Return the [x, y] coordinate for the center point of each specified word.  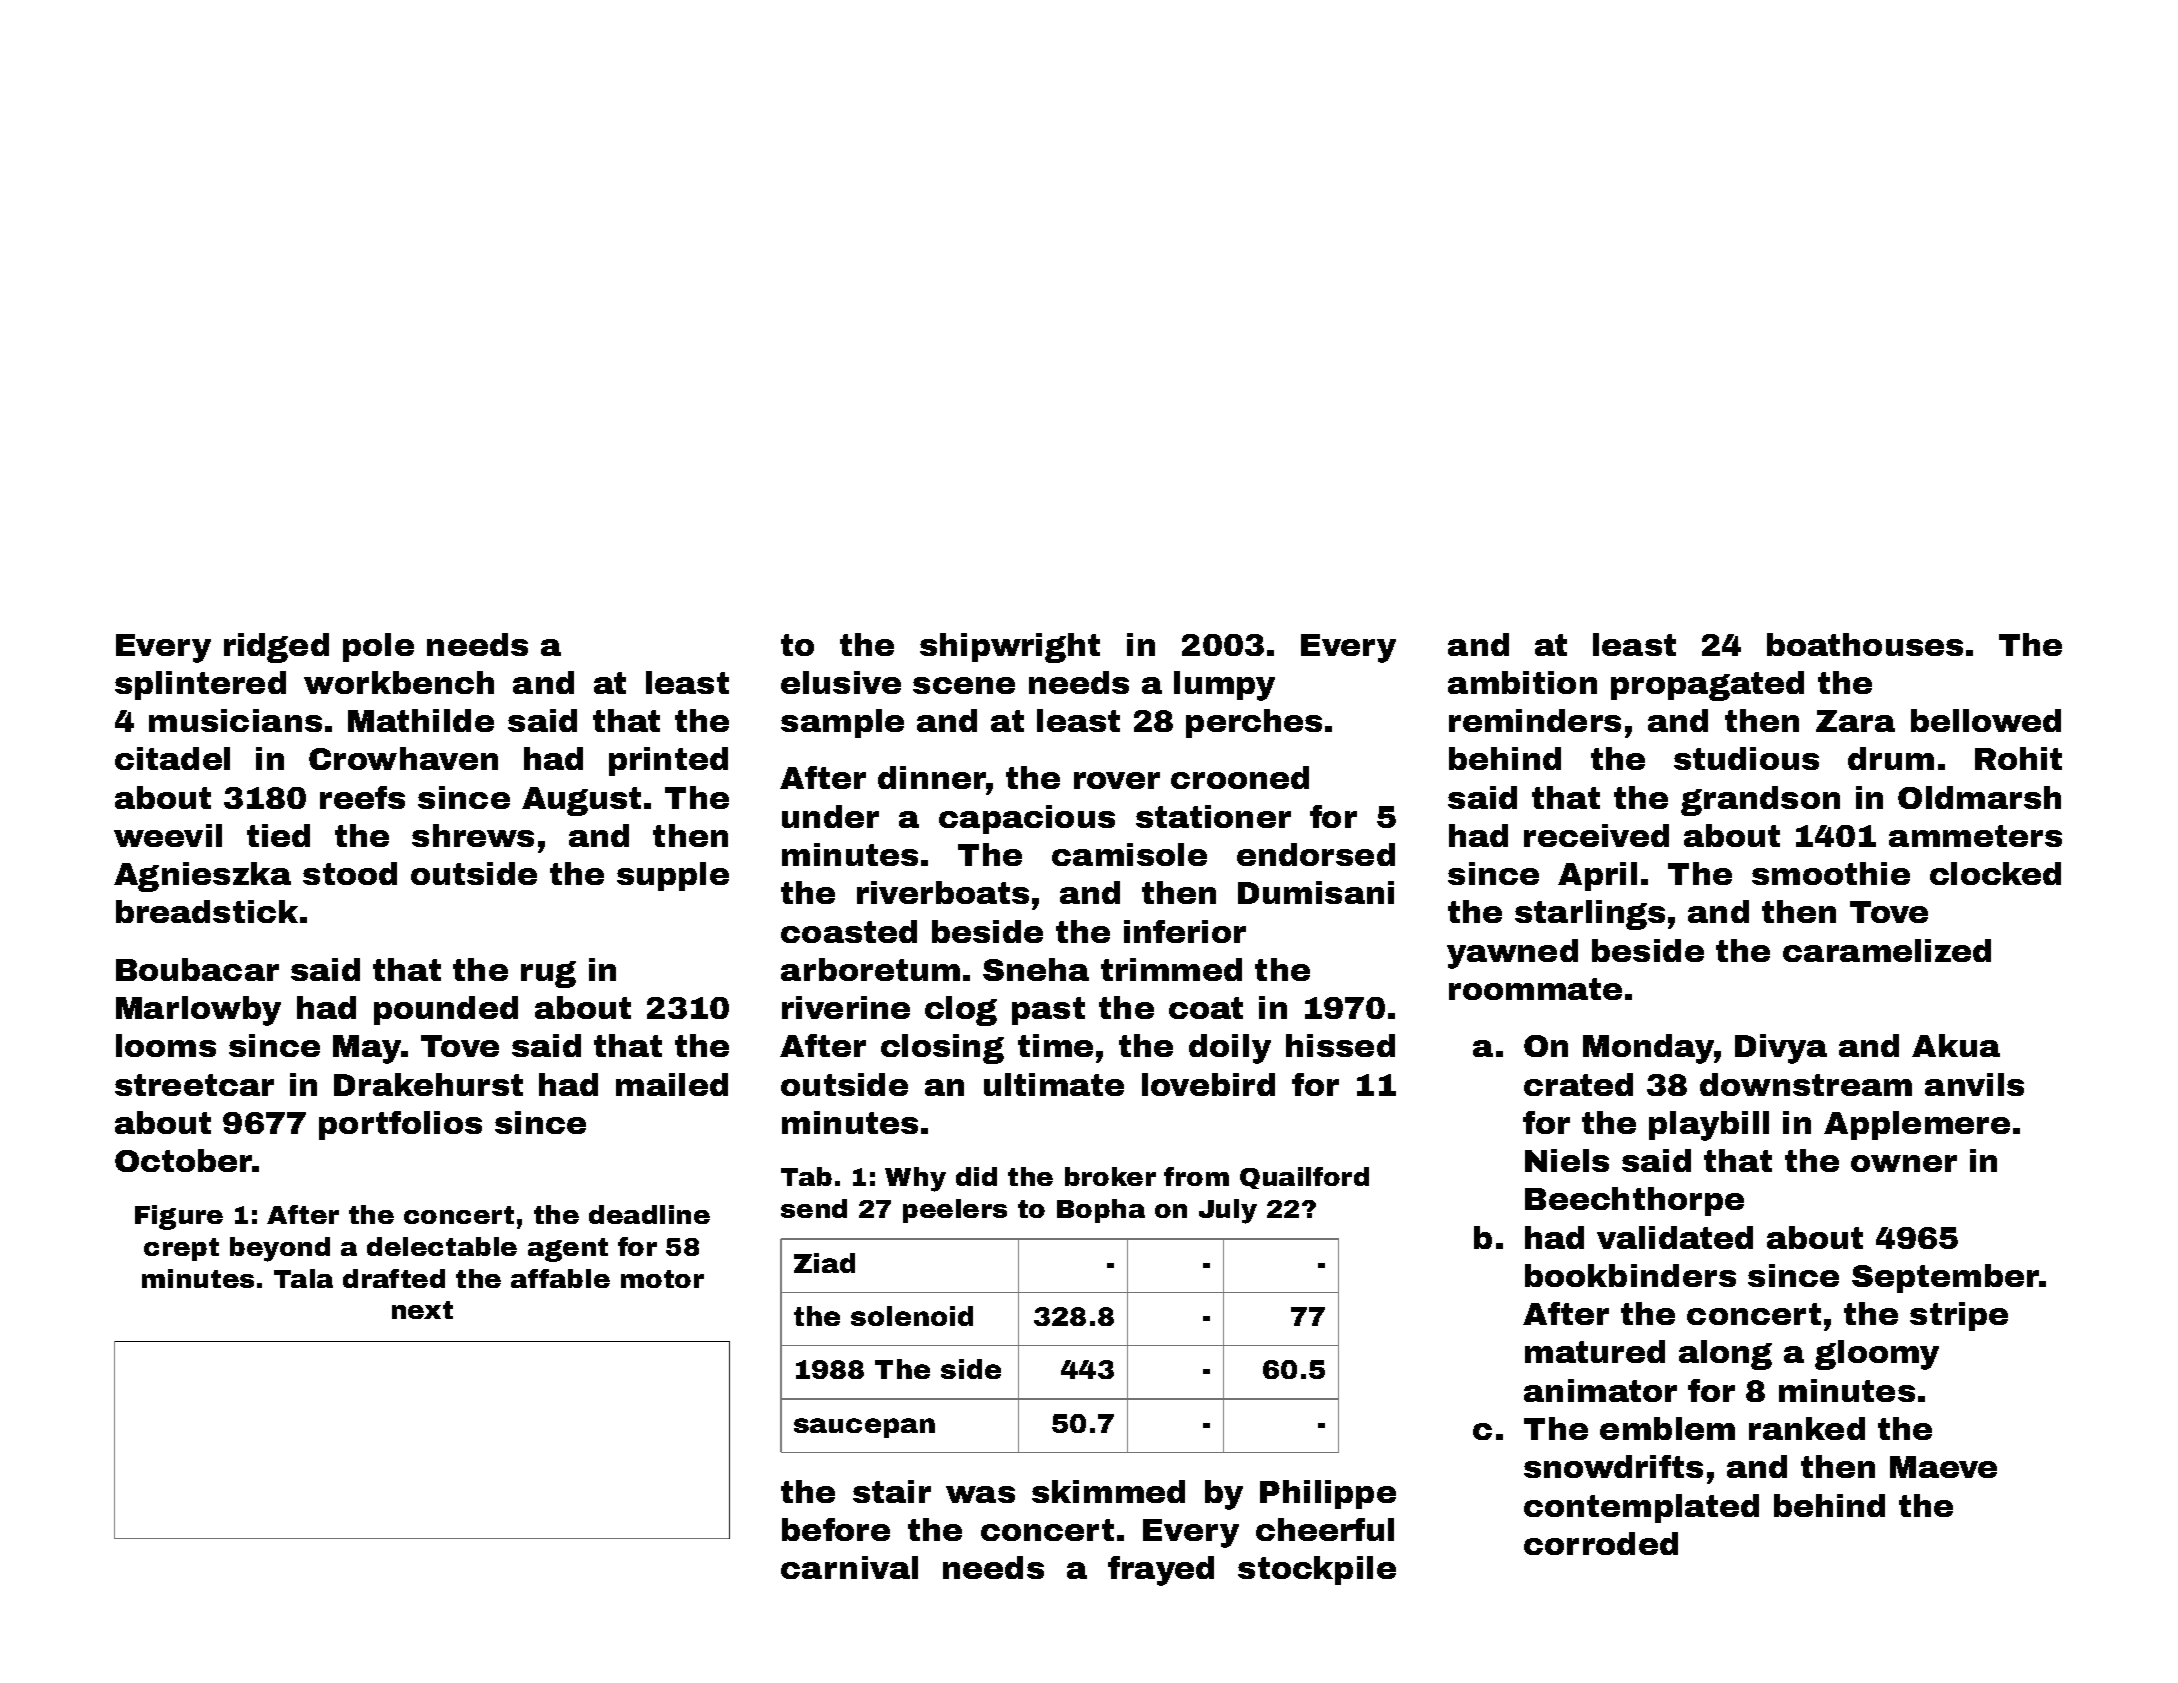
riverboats [943, 892]
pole [378, 647]
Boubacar [197, 969]
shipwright [1010, 648]
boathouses [1865, 644]
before [836, 1529]
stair [892, 1491]
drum [1891, 758]
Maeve [1943, 1467]
